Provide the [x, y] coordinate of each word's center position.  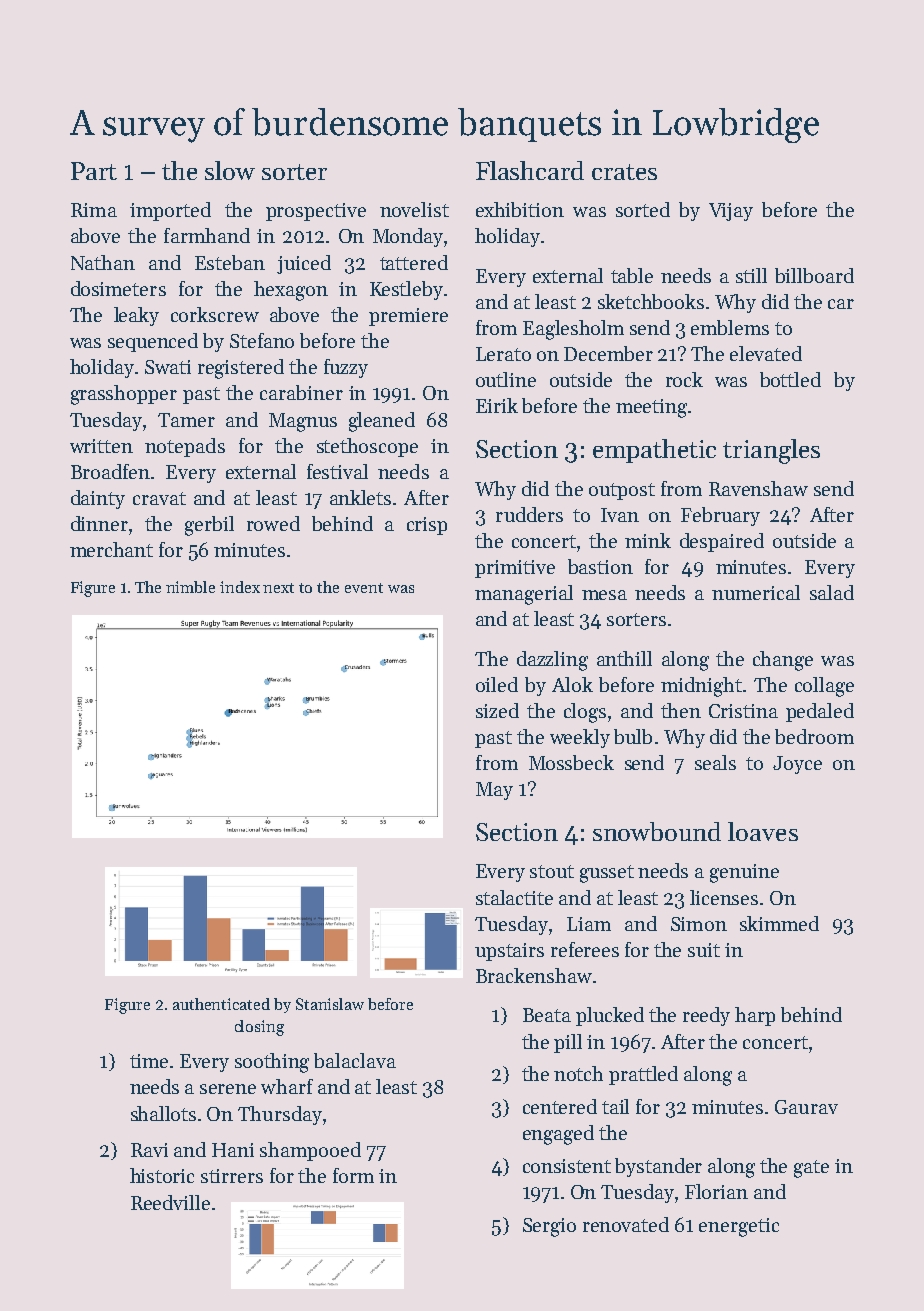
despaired [722, 542]
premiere [408, 317]
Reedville [170, 1202]
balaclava [355, 1060]
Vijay [731, 212]
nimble [190, 587]
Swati [168, 367]
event [364, 588]
